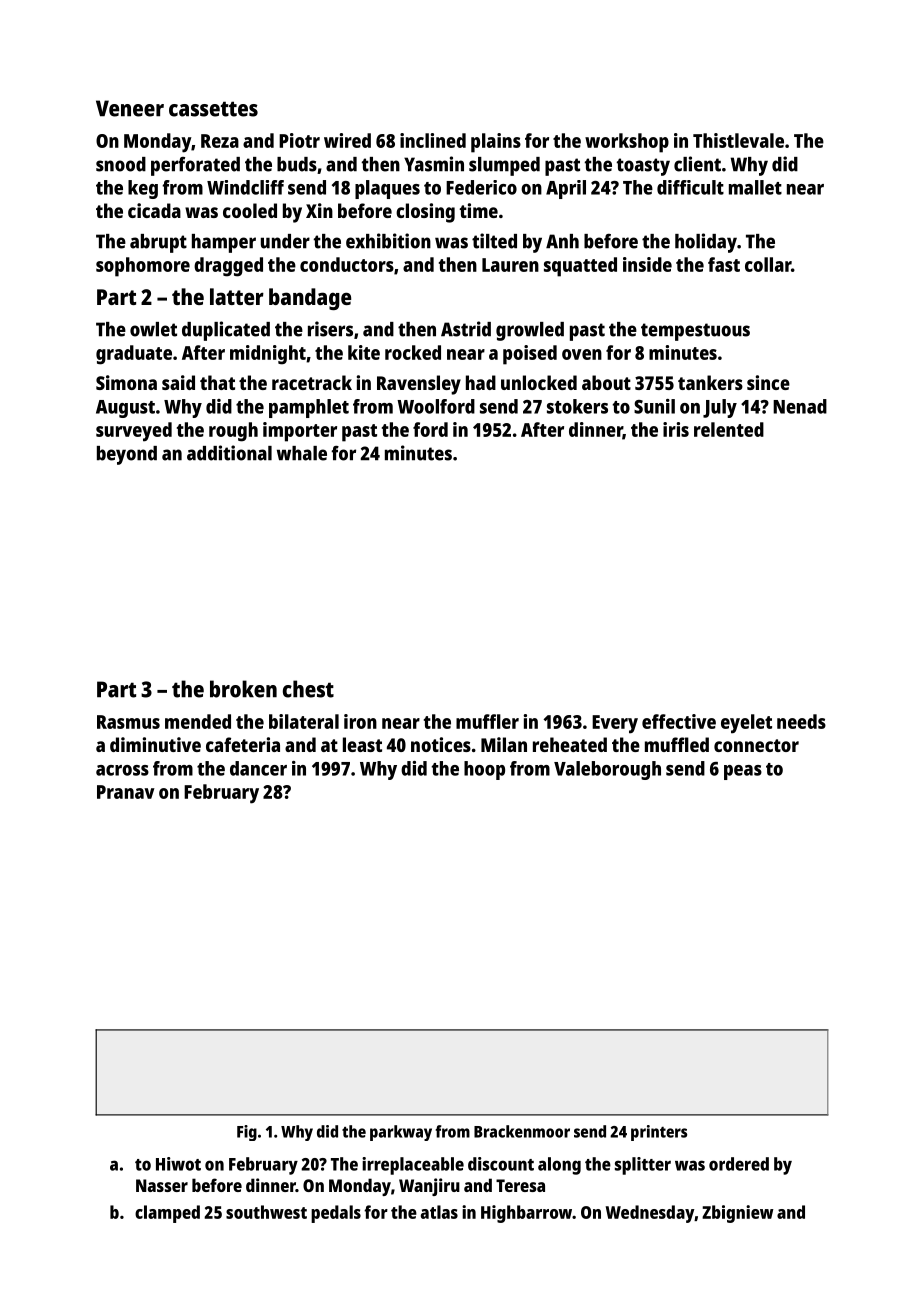  What do you see at coordinates (615, 724) in the image?
I see `Every` at bounding box center [615, 724].
